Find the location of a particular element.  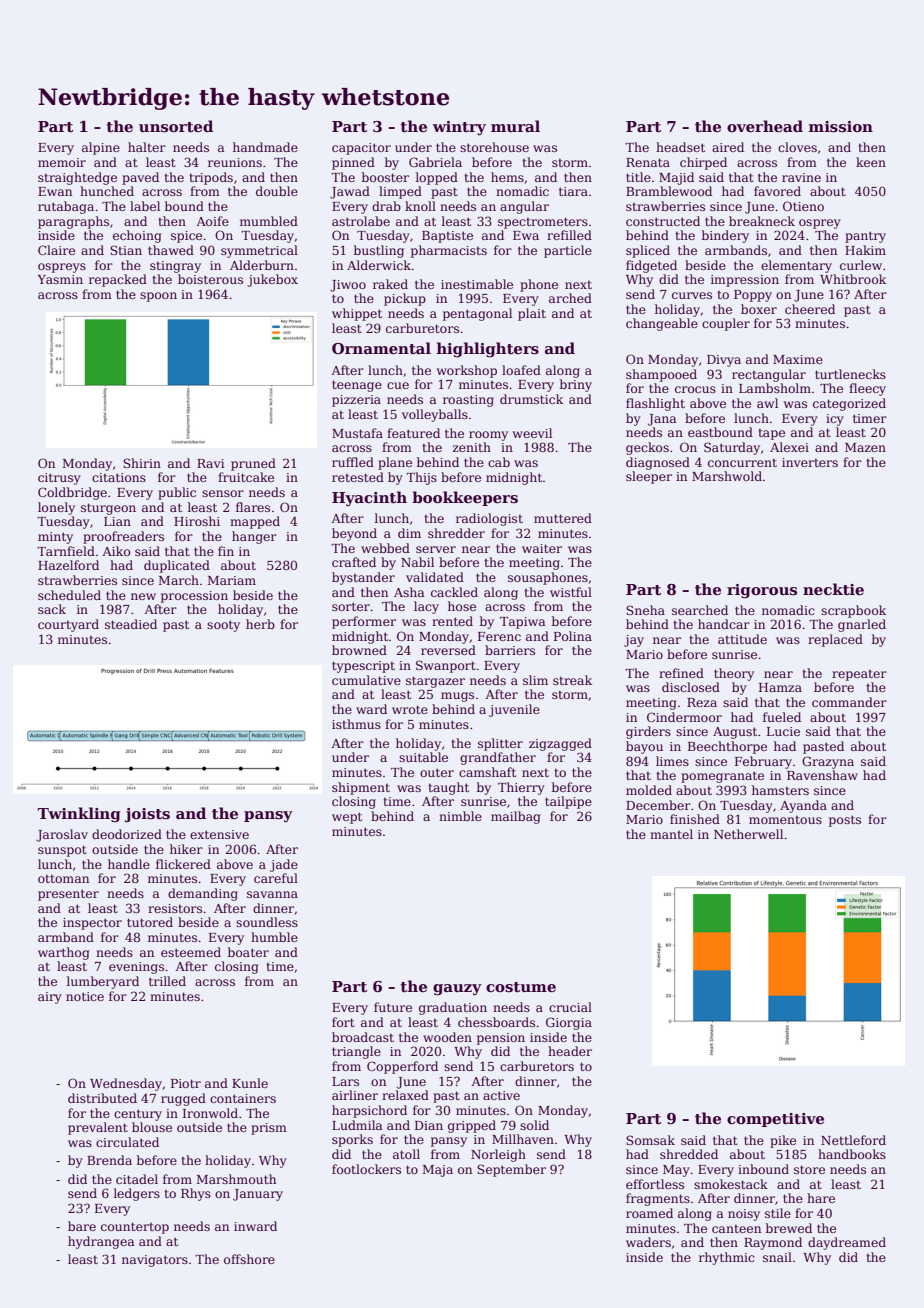

capacitor is located at coordinates (361, 149).
